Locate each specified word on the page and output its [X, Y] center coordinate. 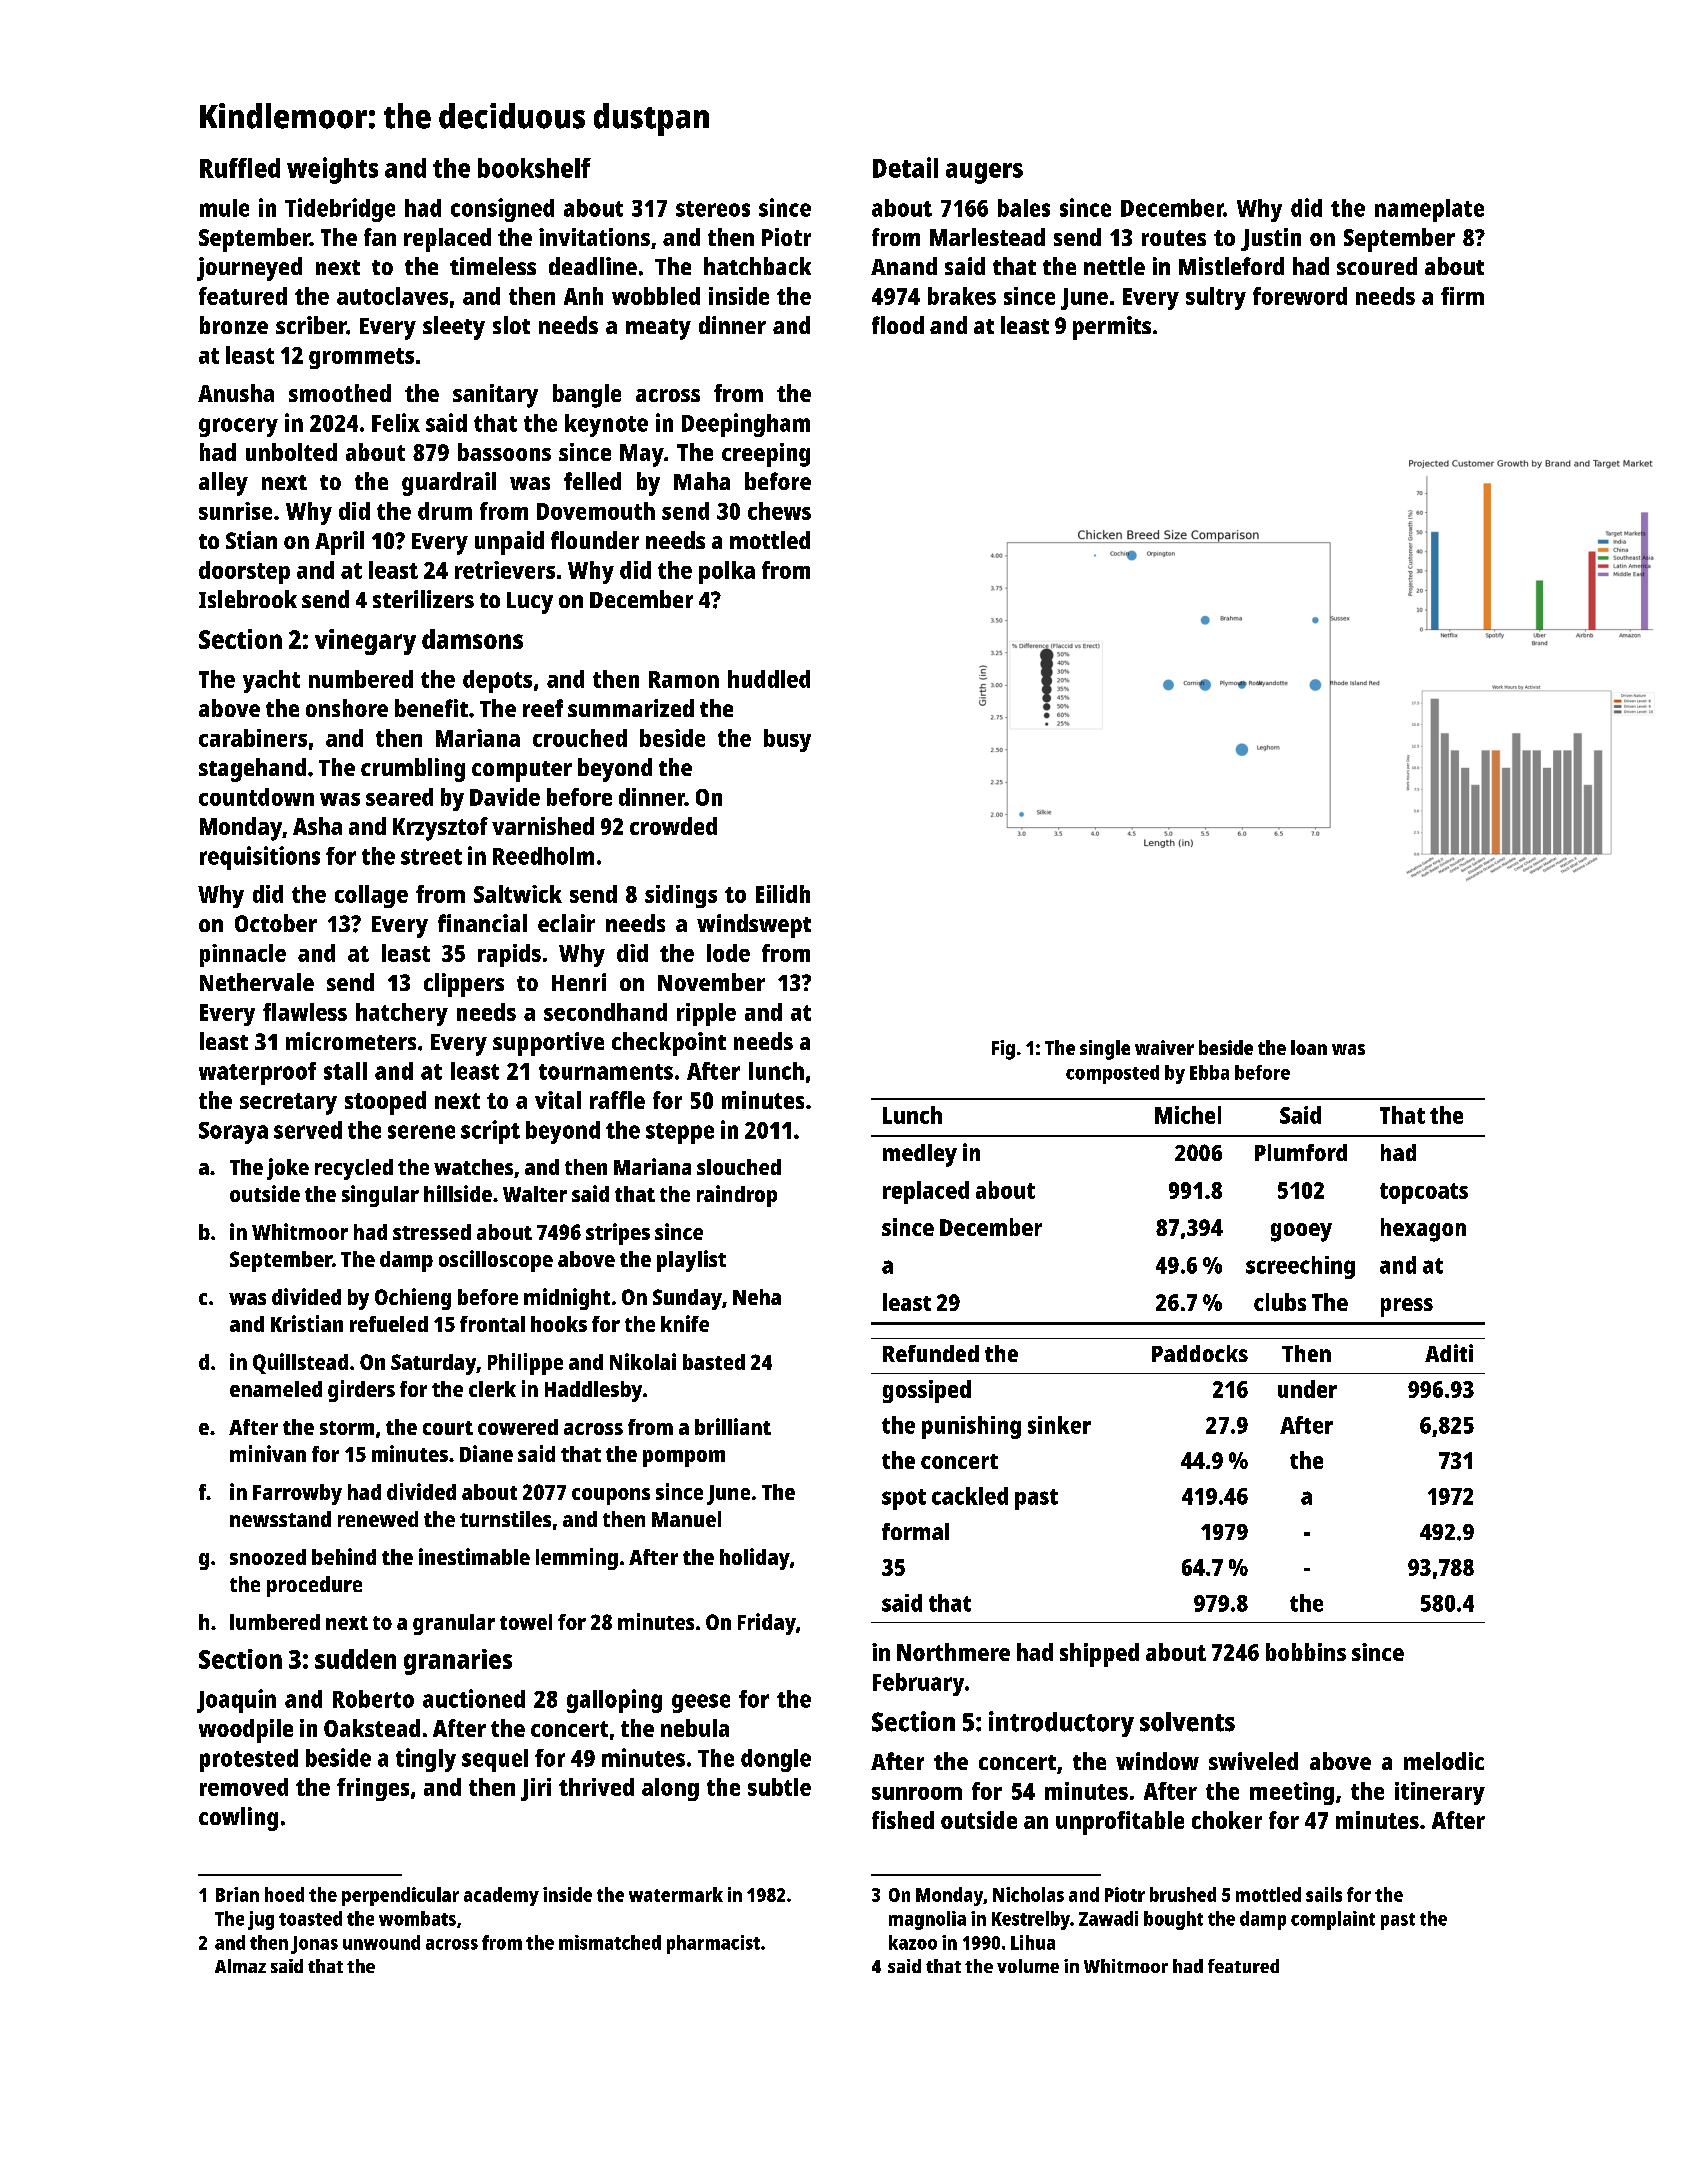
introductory [1061, 1724]
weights [332, 170]
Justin [1271, 239]
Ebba [1209, 1072]
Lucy [530, 603]
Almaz [240, 1966]
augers [984, 173]
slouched [739, 1167]
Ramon [684, 679]
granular [454, 1624]
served [308, 1130]
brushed [1183, 1894]
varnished [543, 826]
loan [1309, 1047]
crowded [673, 826]
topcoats [1424, 1193]
